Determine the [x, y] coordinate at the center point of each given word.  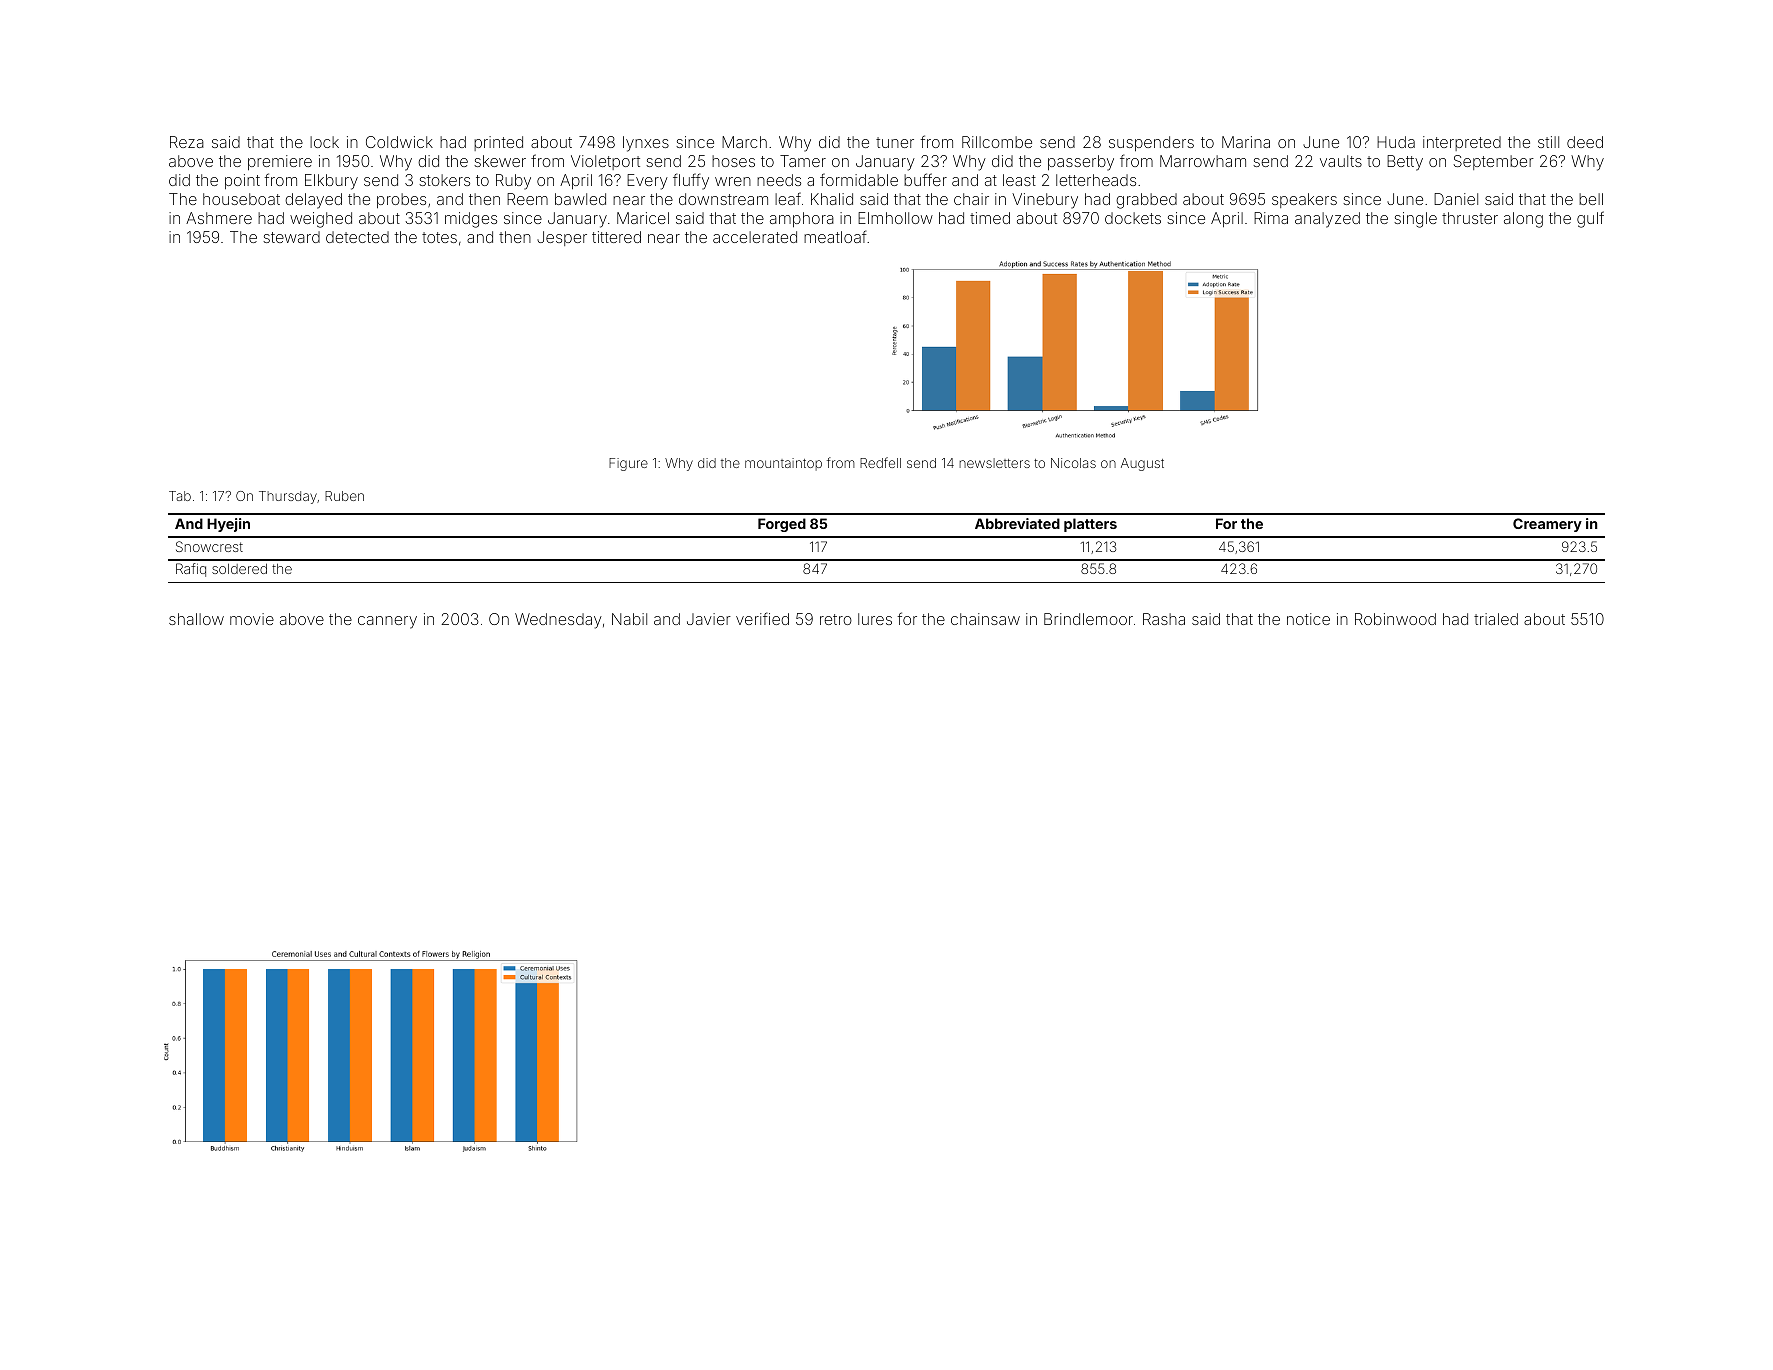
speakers [1304, 200]
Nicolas [1073, 463]
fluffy [691, 181]
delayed [313, 201]
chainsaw [985, 619]
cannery [387, 622]
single [1415, 220]
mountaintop [783, 464]
